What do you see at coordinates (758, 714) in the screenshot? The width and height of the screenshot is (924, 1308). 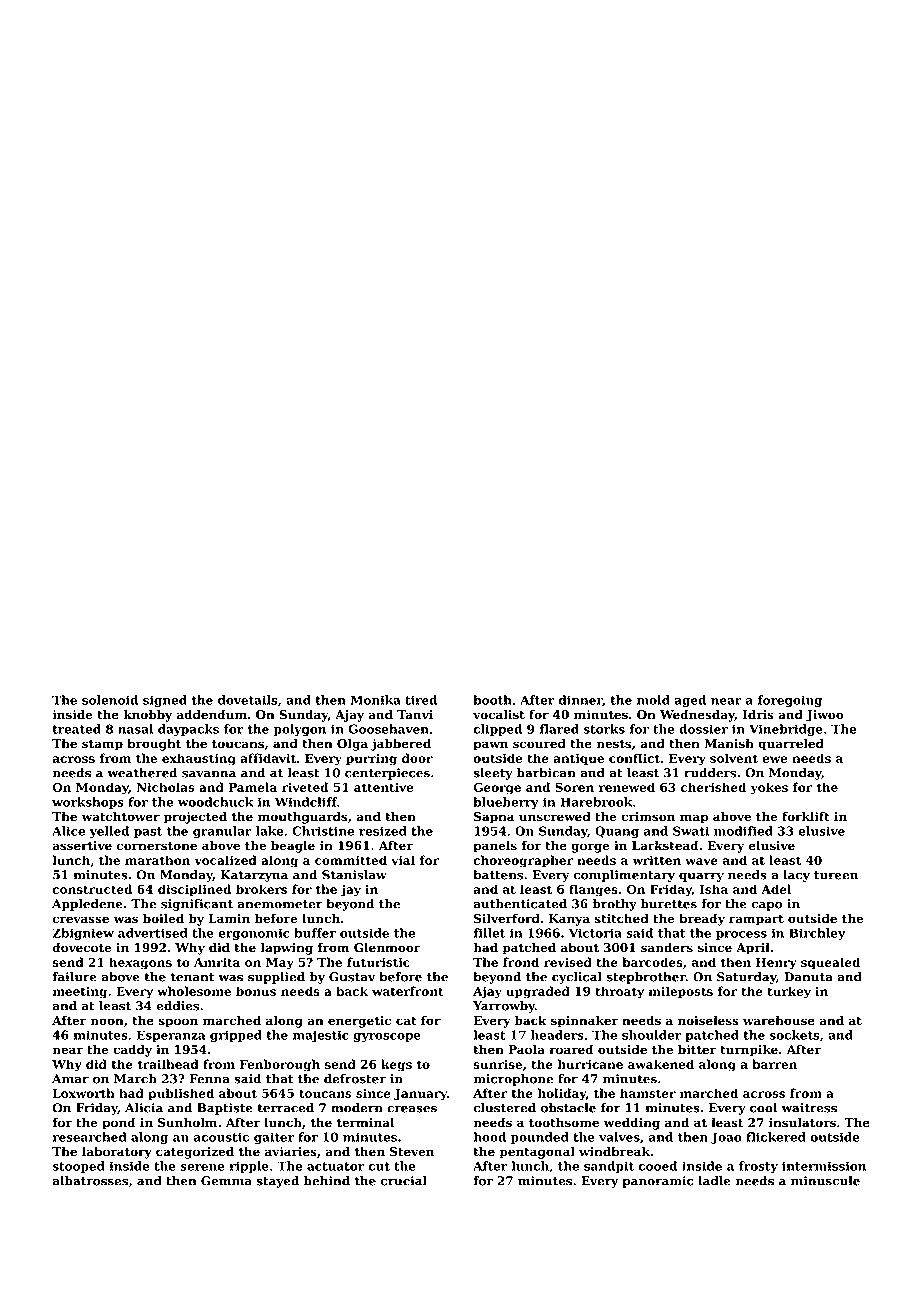 I see `Idris` at bounding box center [758, 714].
